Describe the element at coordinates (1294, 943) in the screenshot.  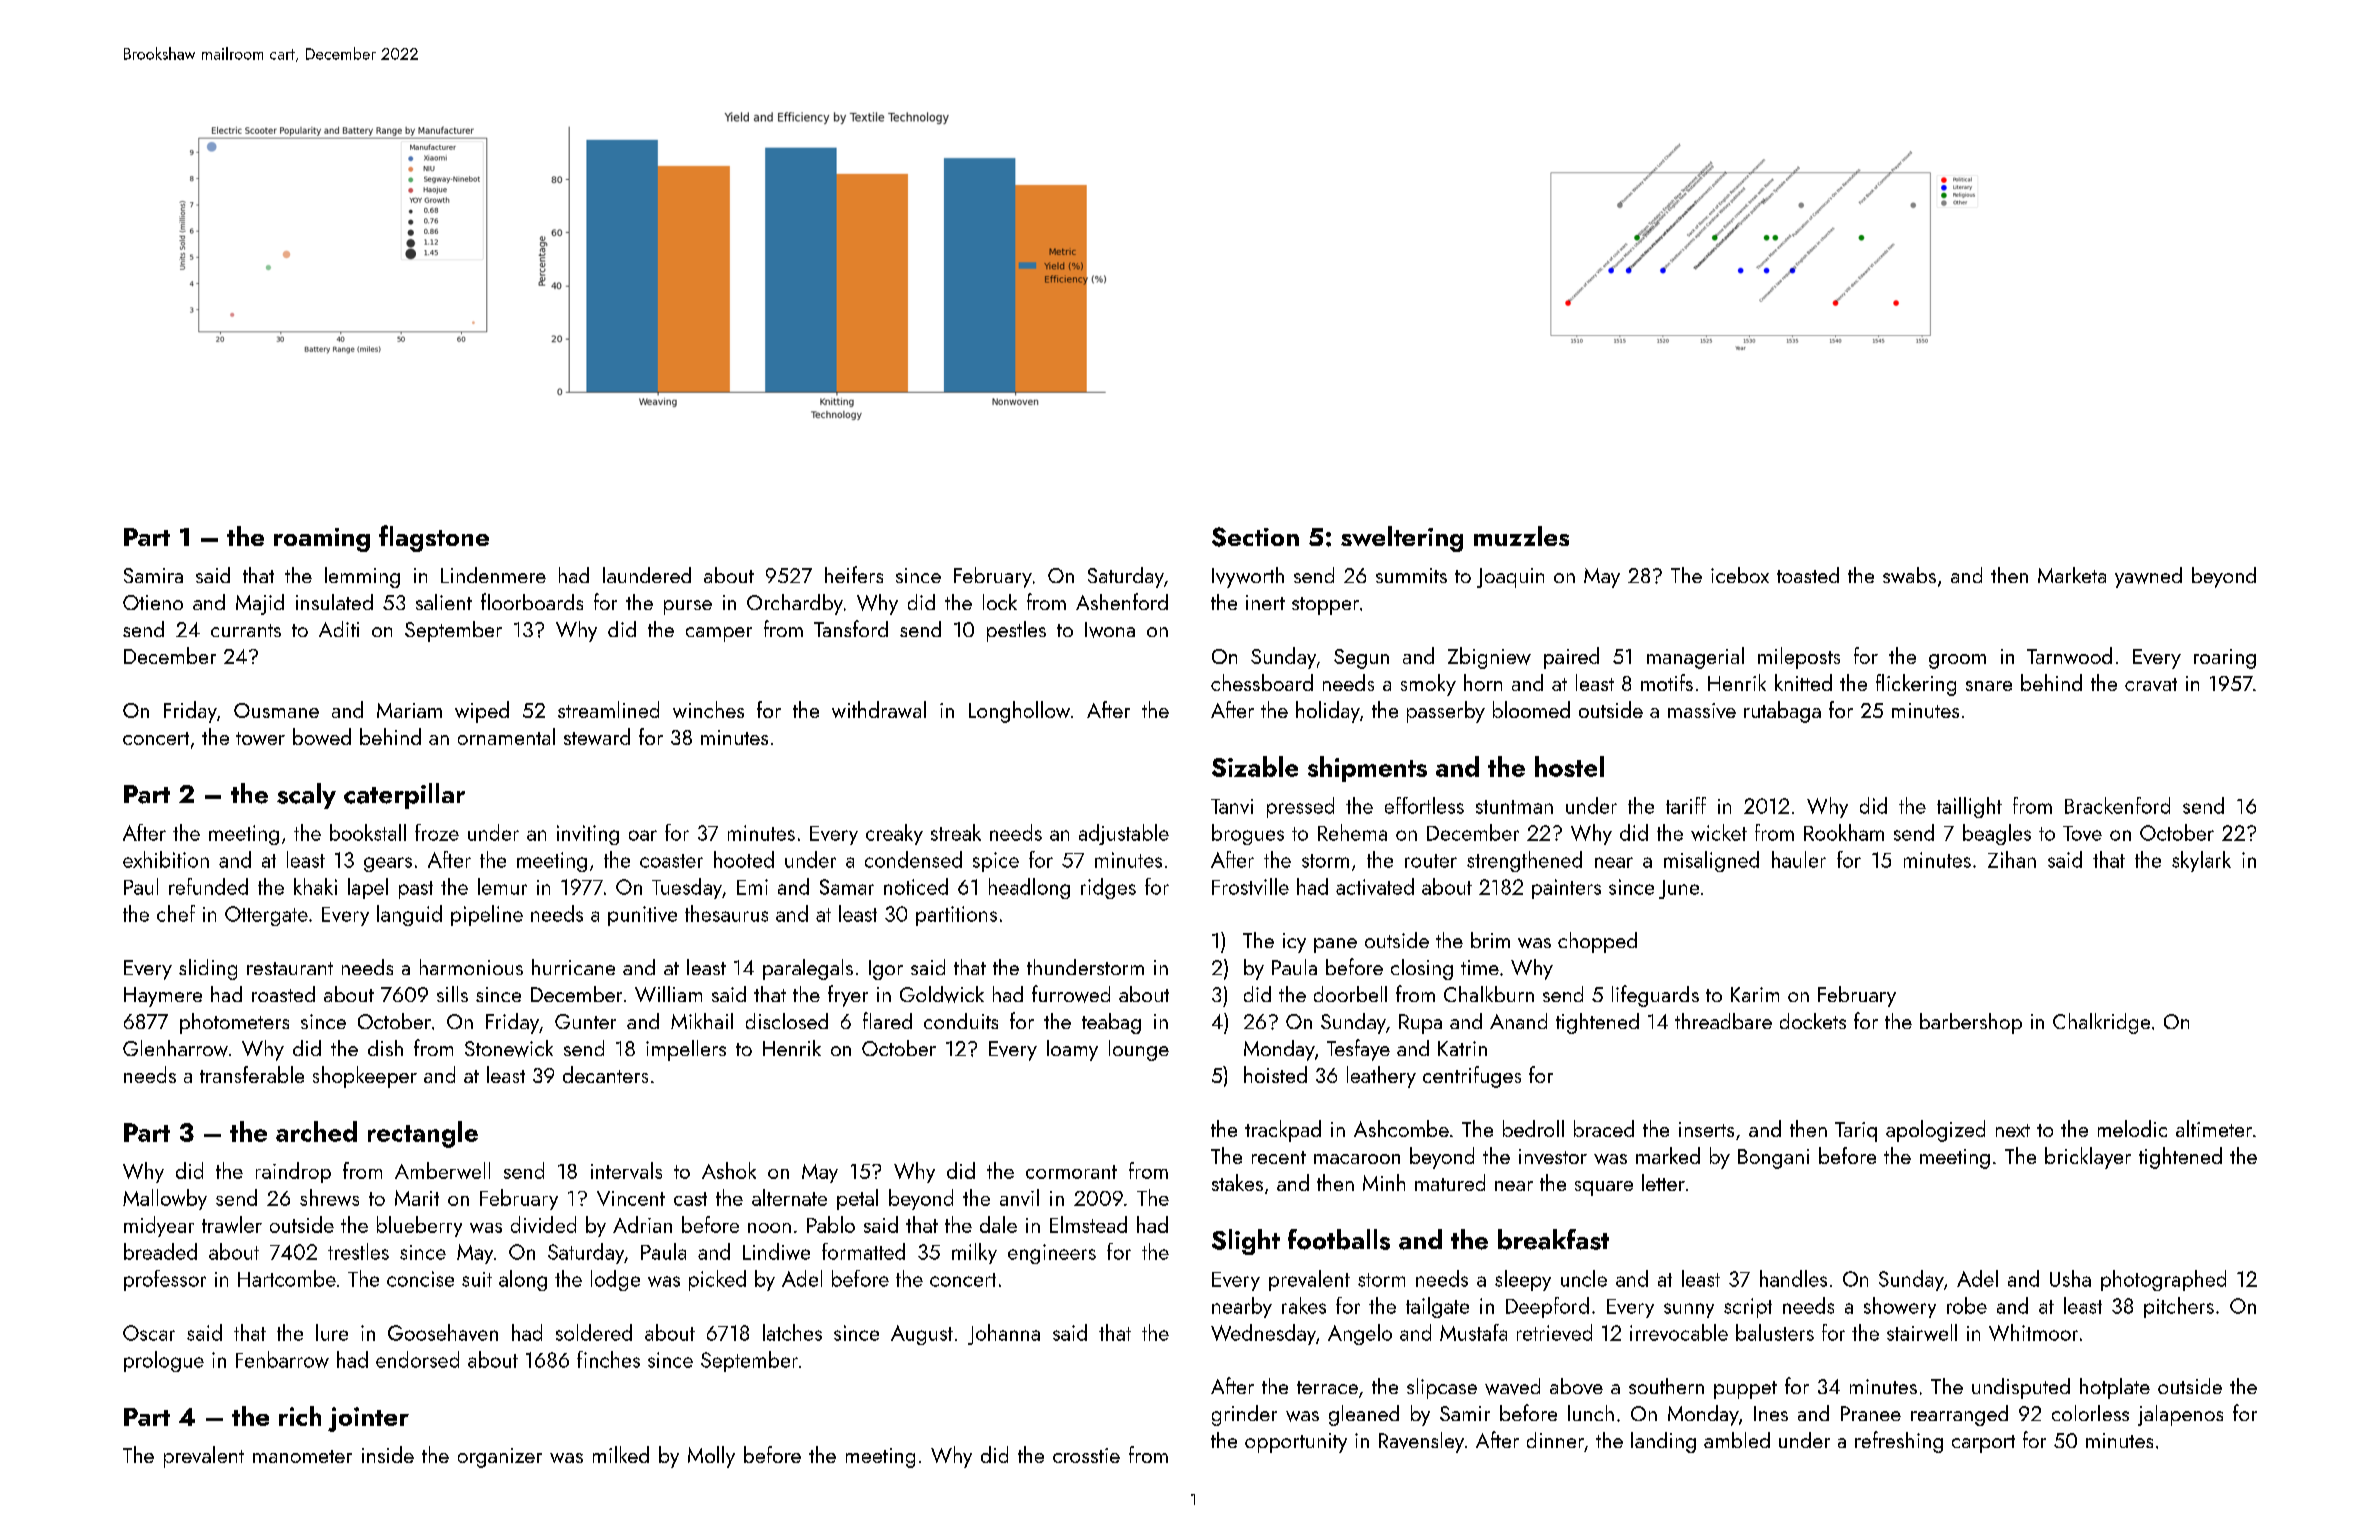
I see `icy` at that location.
